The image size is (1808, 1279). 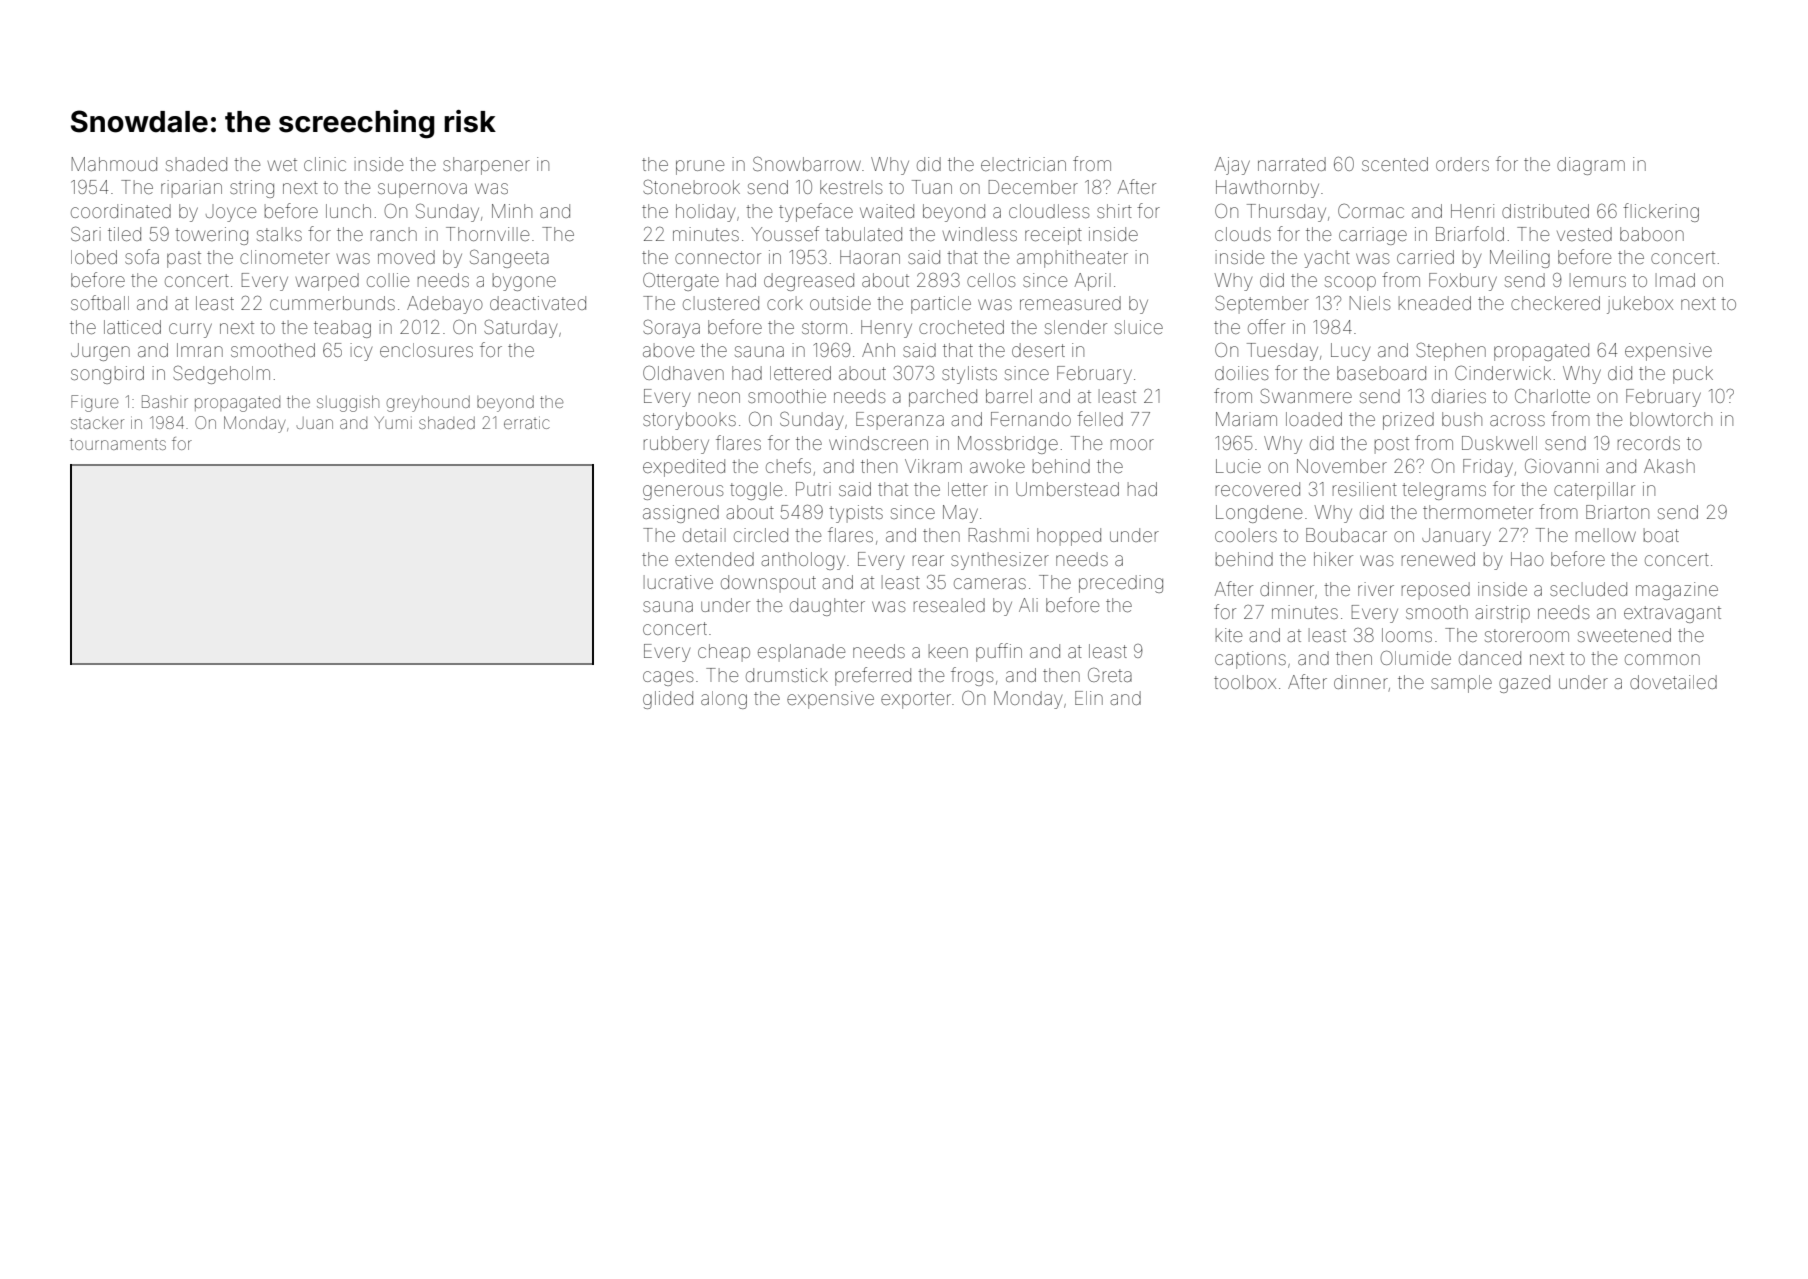 What do you see at coordinates (512, 211) in the screenshot?
I see `Minh` at bounding box center [512, 211].
